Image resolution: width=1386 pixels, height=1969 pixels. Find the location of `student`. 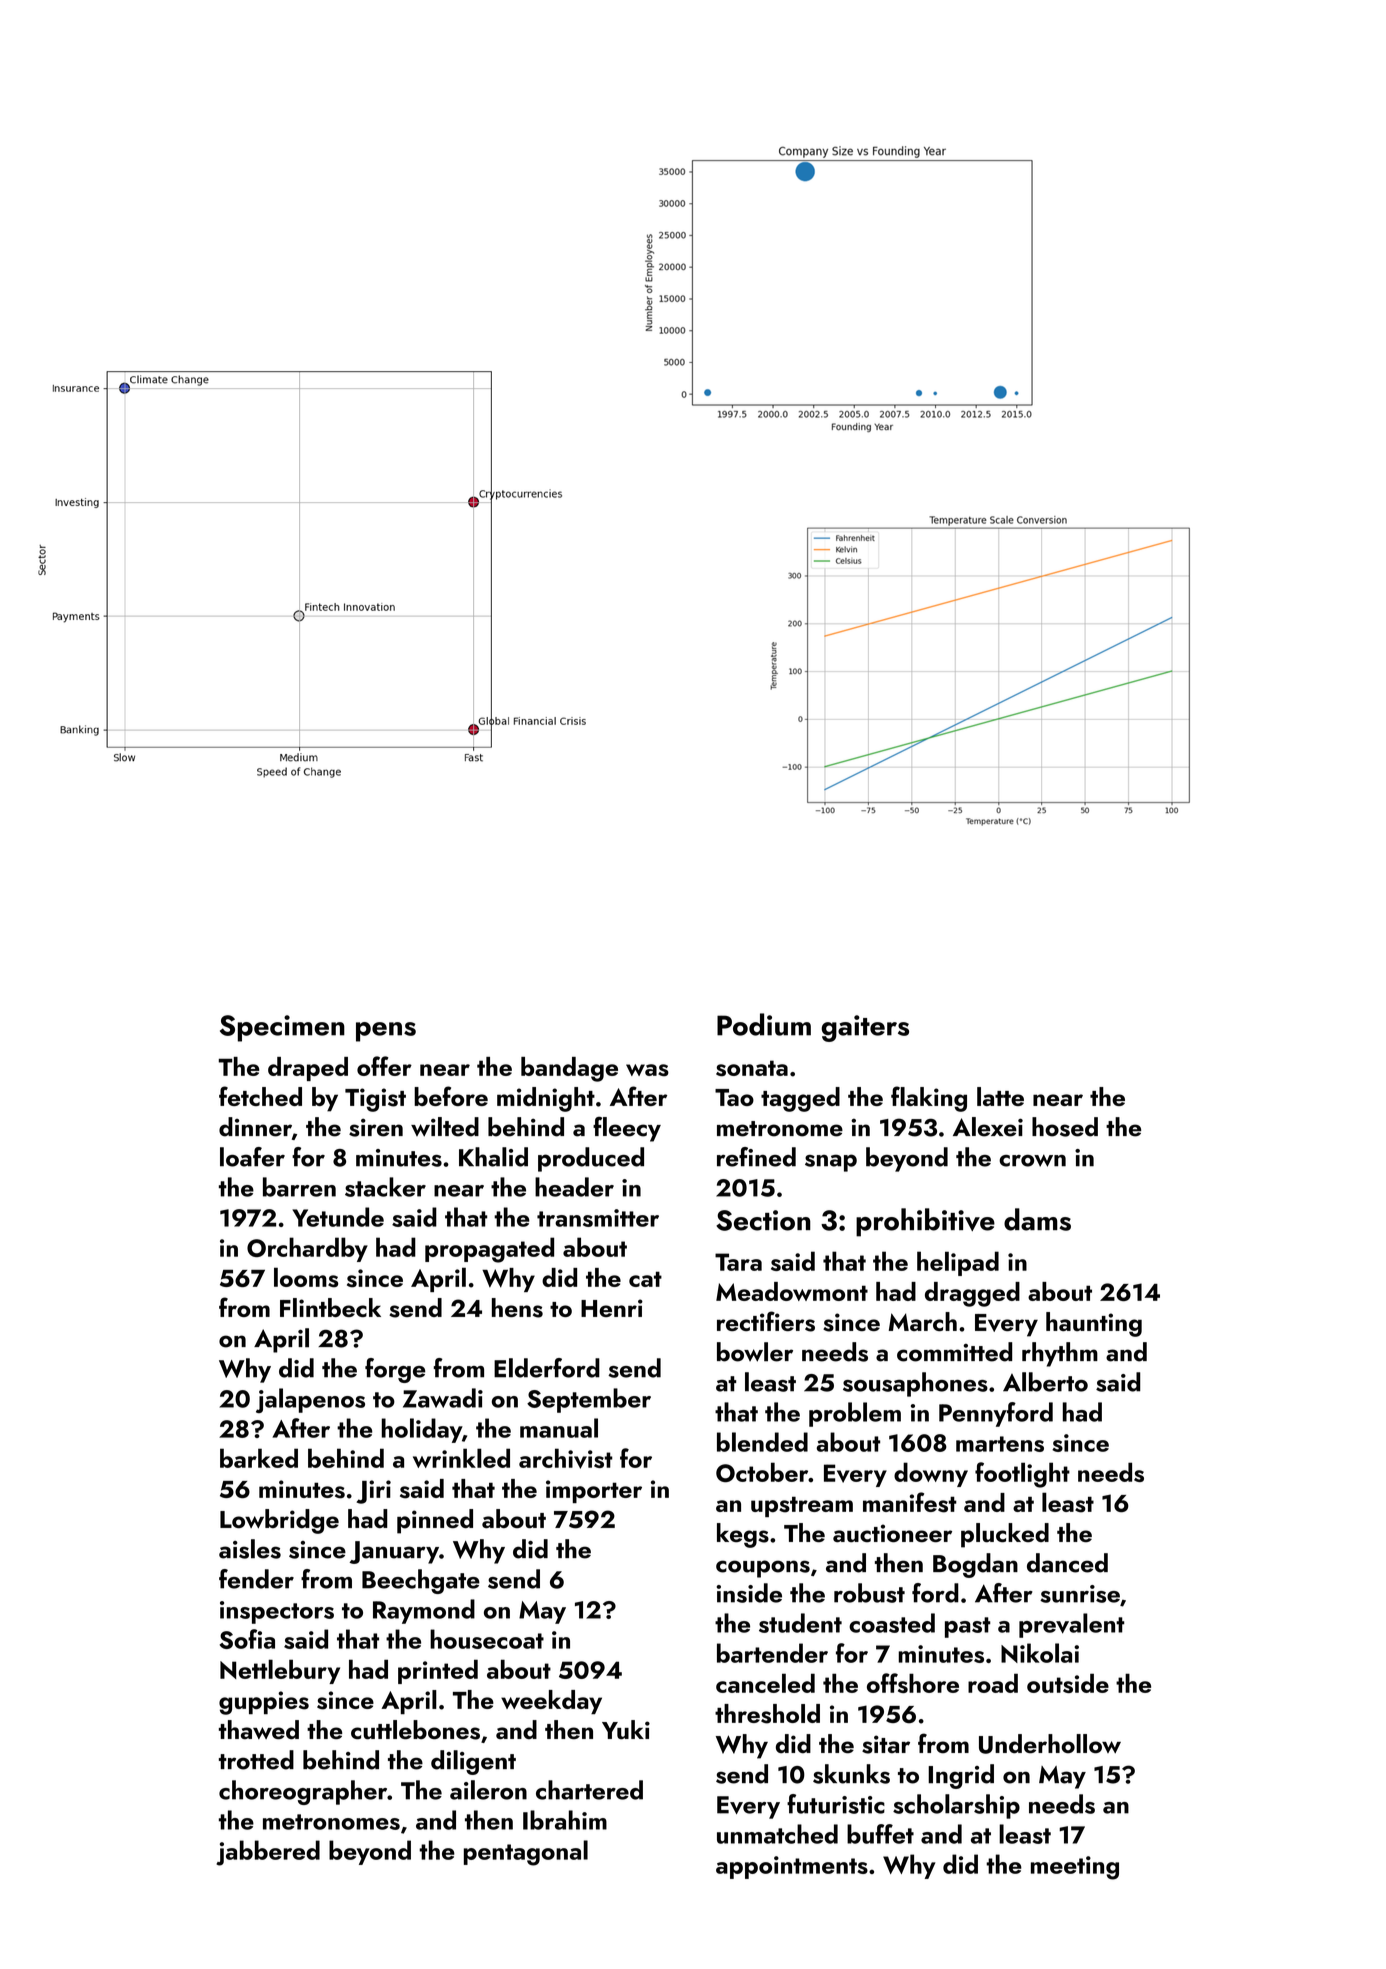

student is located at coordinates (800, 1623).
